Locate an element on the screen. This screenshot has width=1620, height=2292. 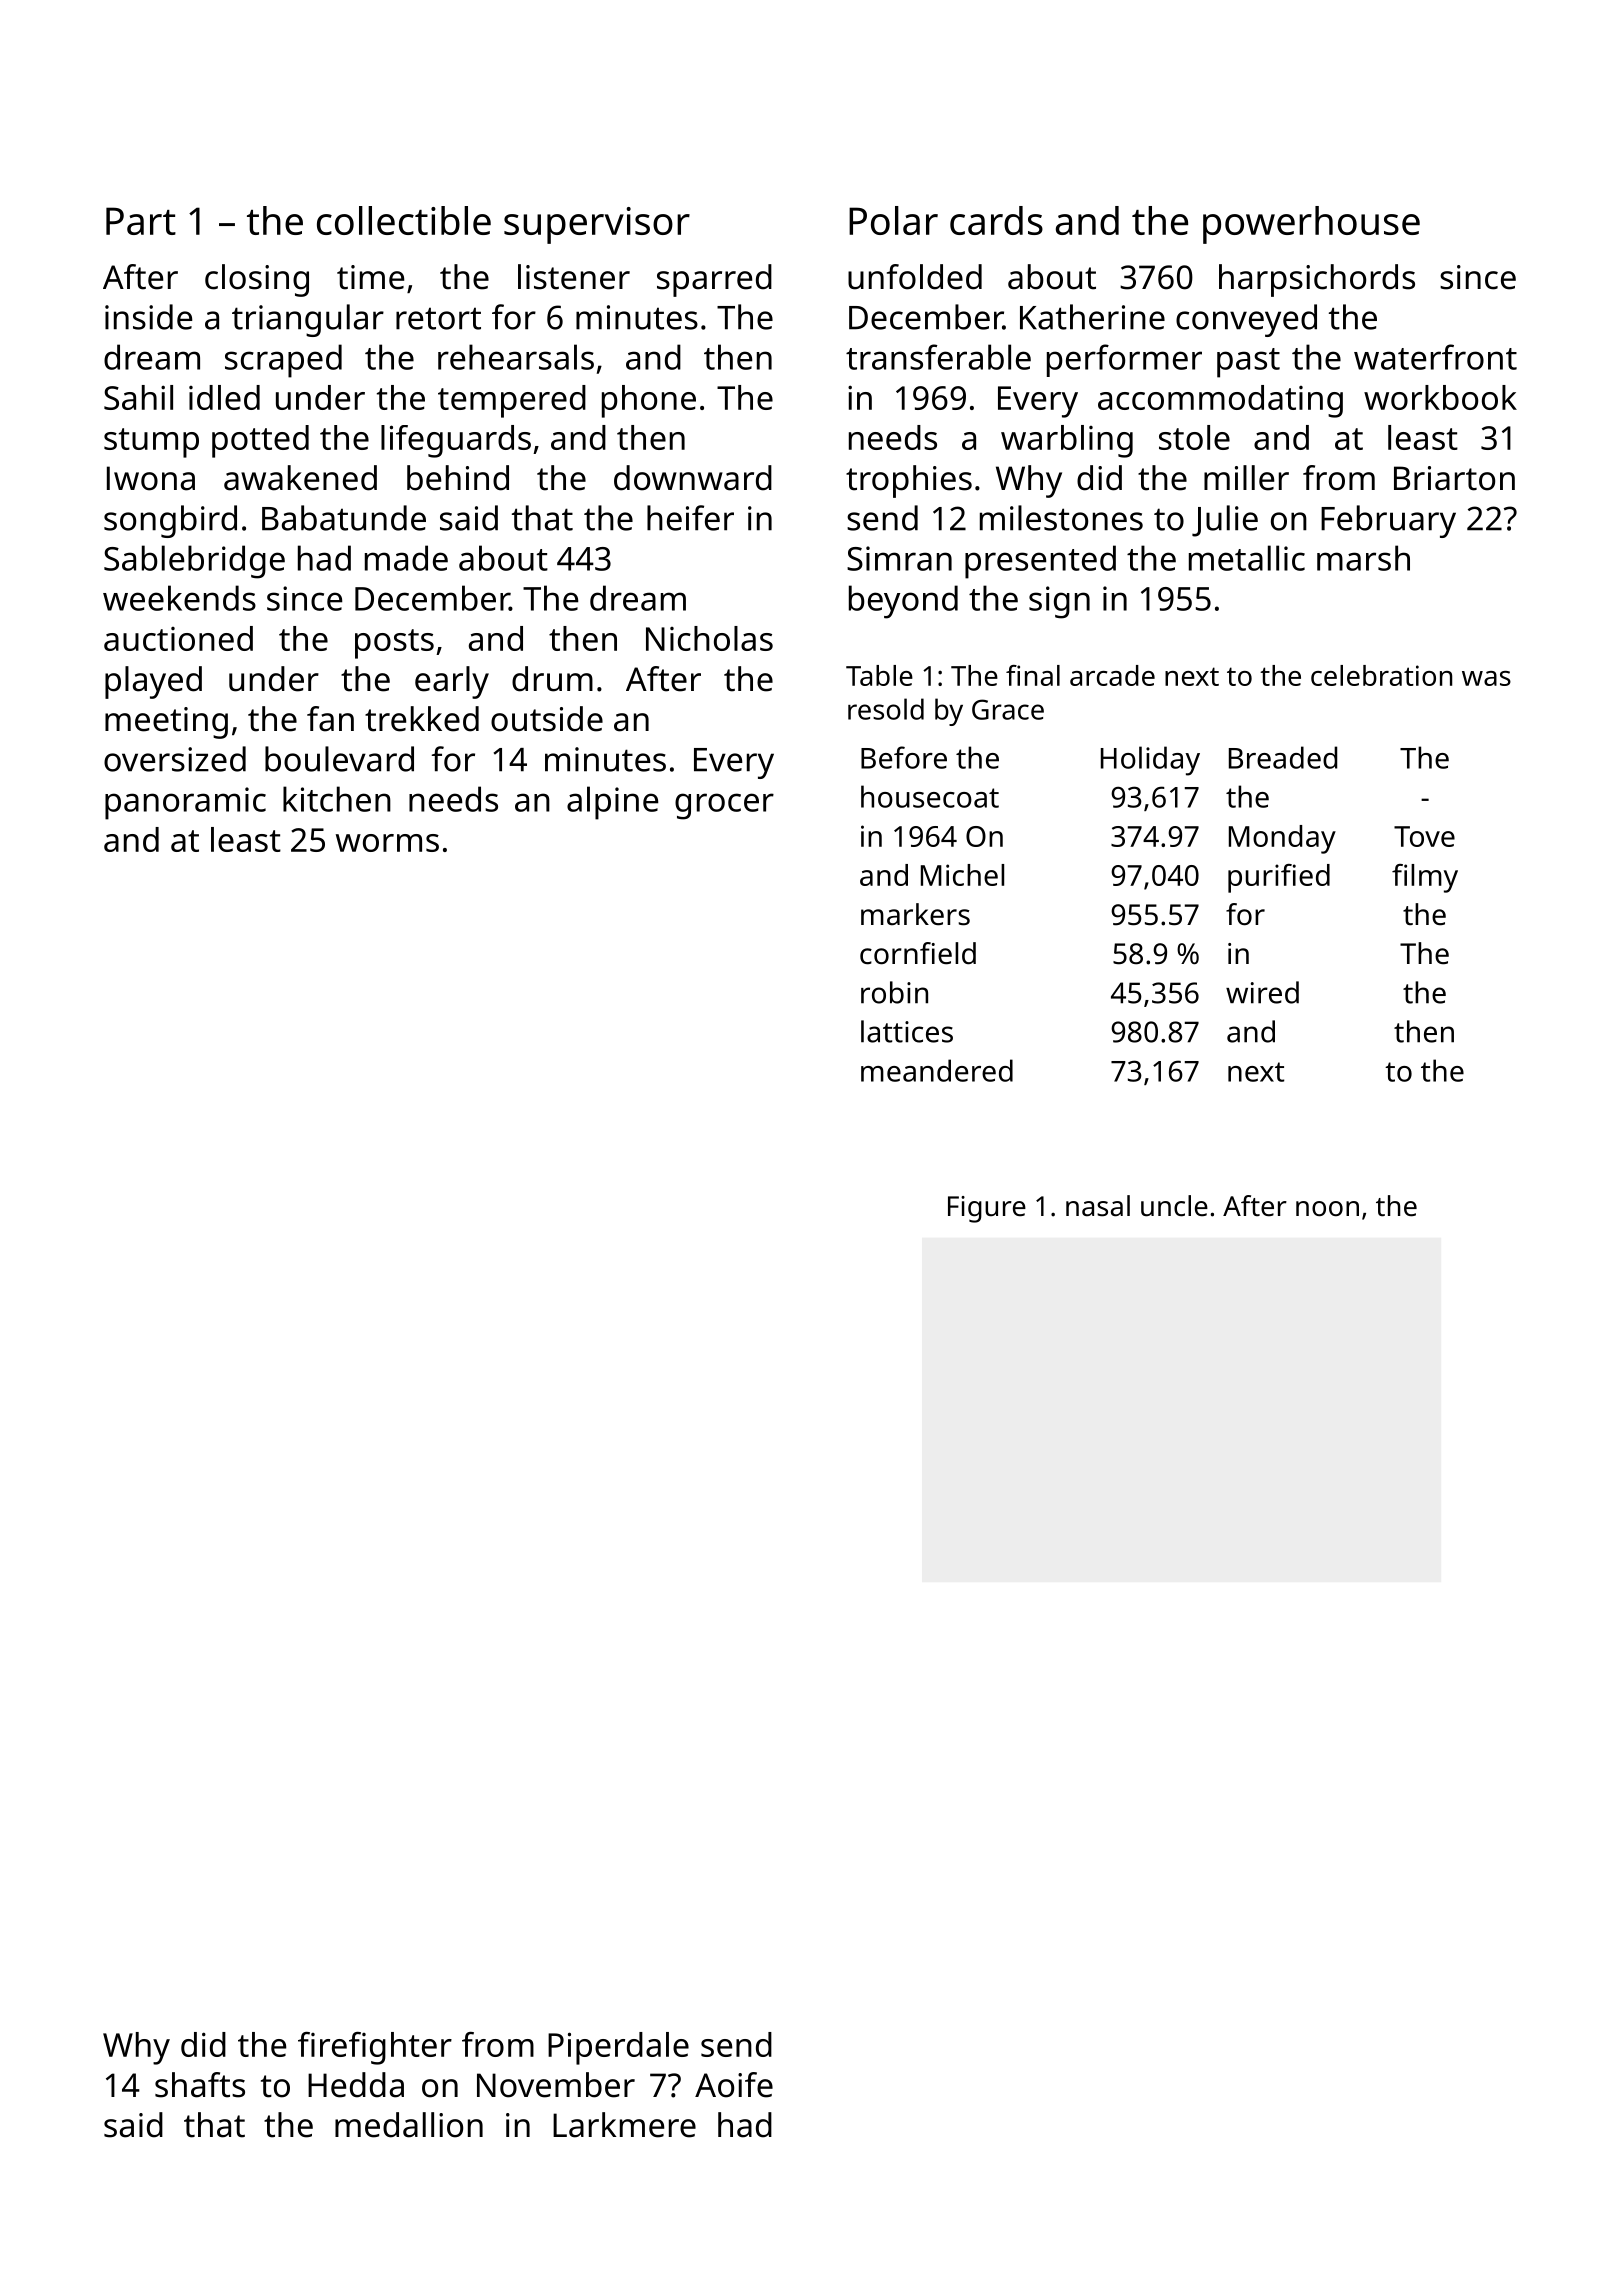
filmy is located at coordinates (1425, 878).
